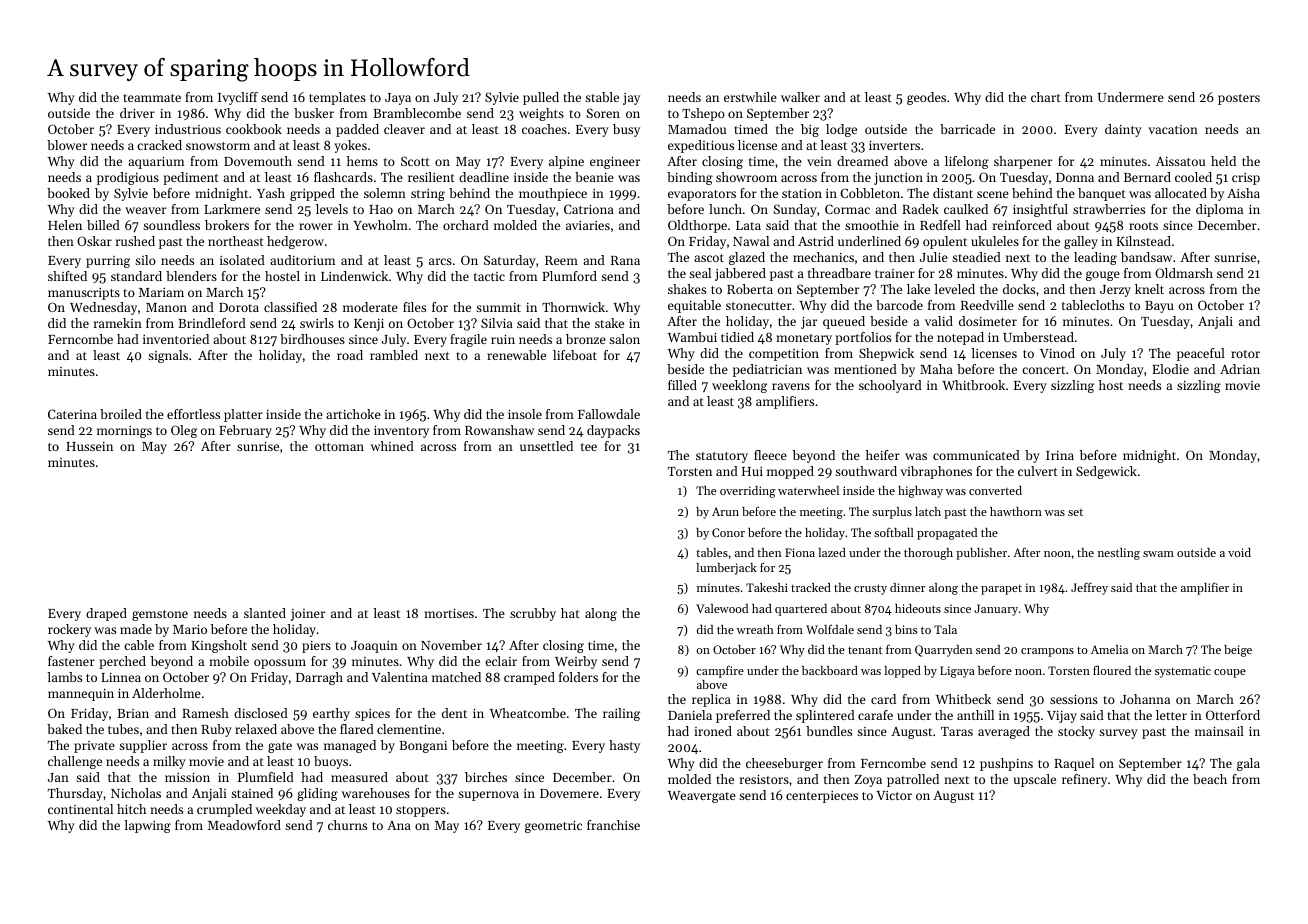 This screenshot has height=924, width=1308. I want to click on erstwhile, so click(750, 97).
